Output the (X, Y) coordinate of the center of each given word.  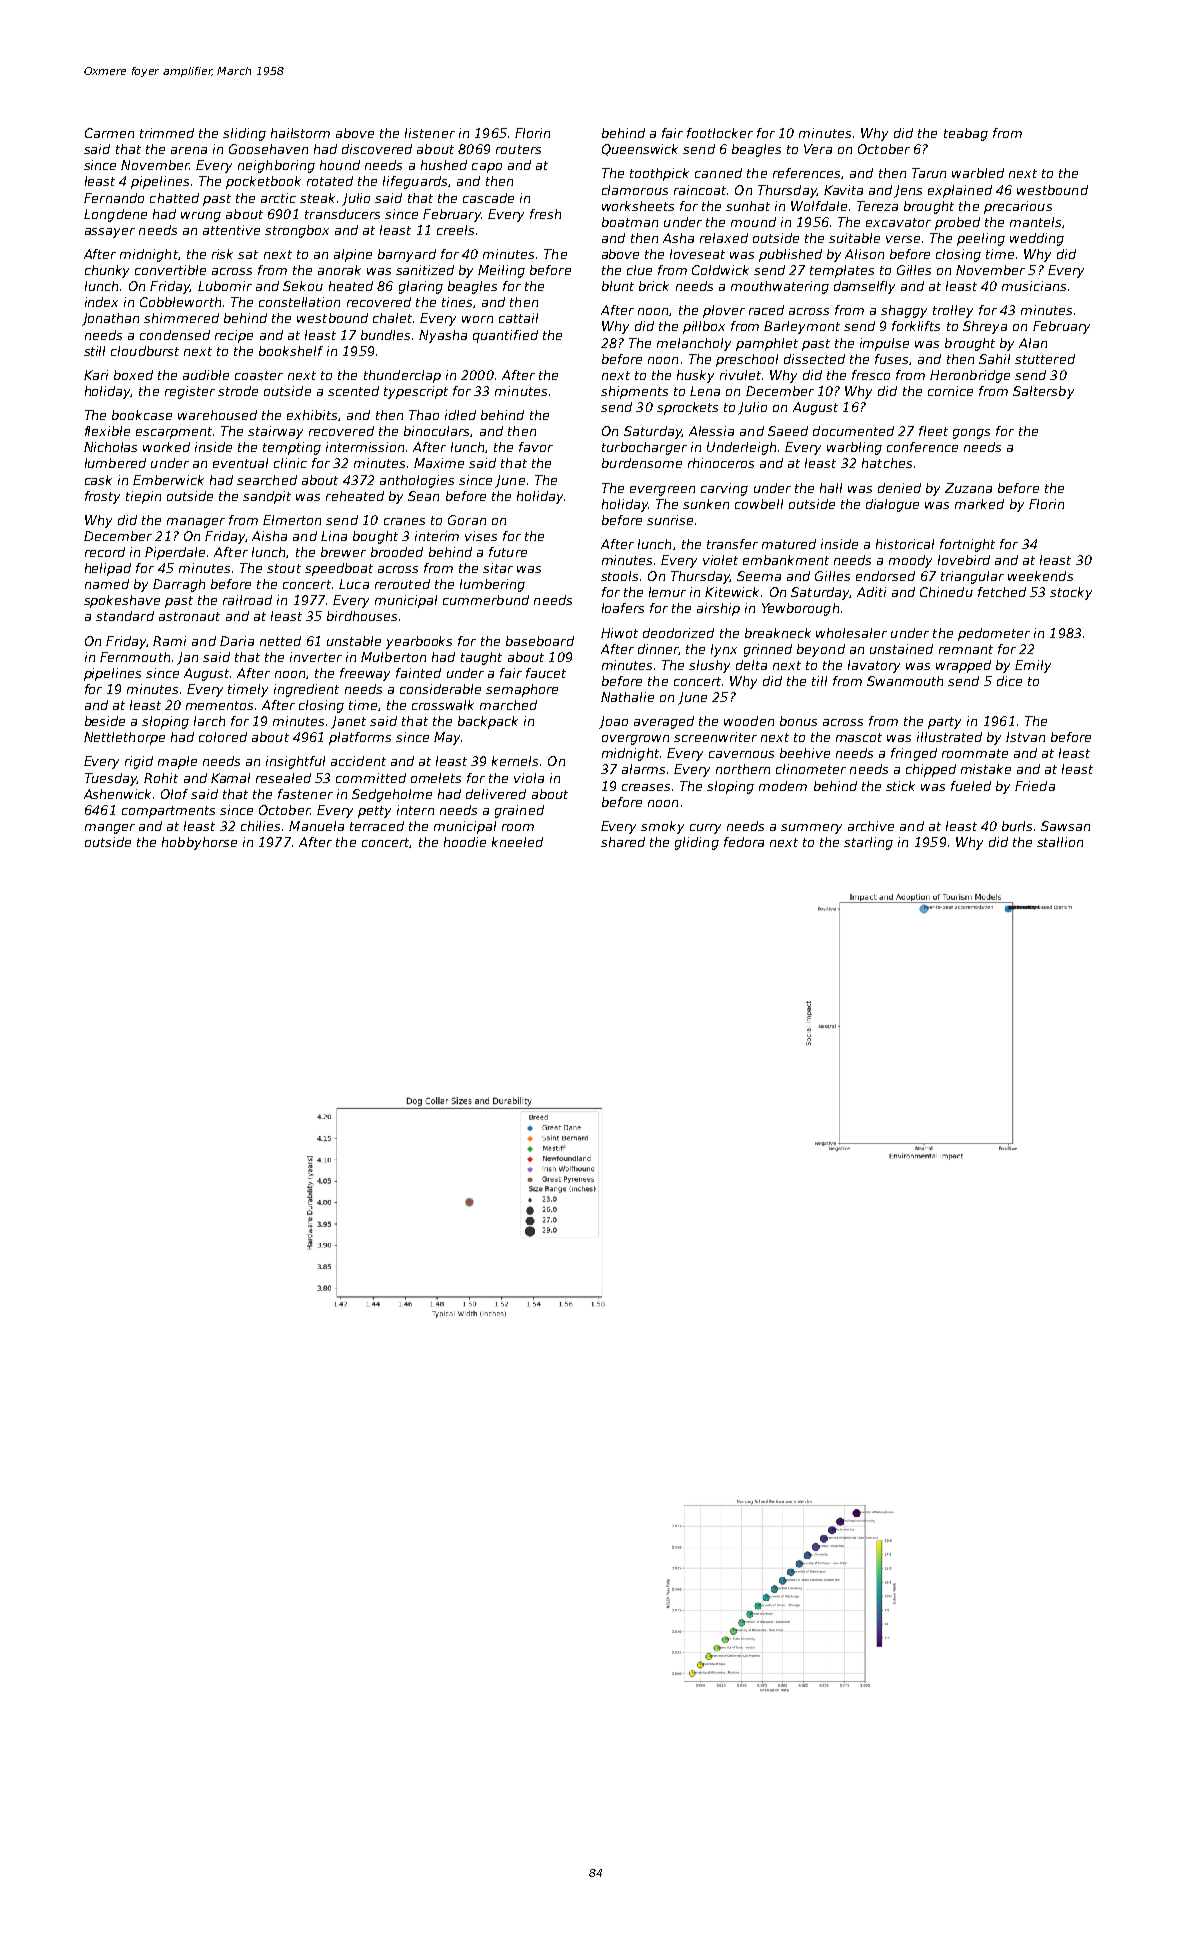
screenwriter (715, 737)
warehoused (217, 415)
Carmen (109, 133)
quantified (505, 336)
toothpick (659, 174)
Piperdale (175, 553)
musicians (1034, 286)
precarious (1018, 207)
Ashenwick (117, 794)
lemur (667, 592)
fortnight (967, 545)
